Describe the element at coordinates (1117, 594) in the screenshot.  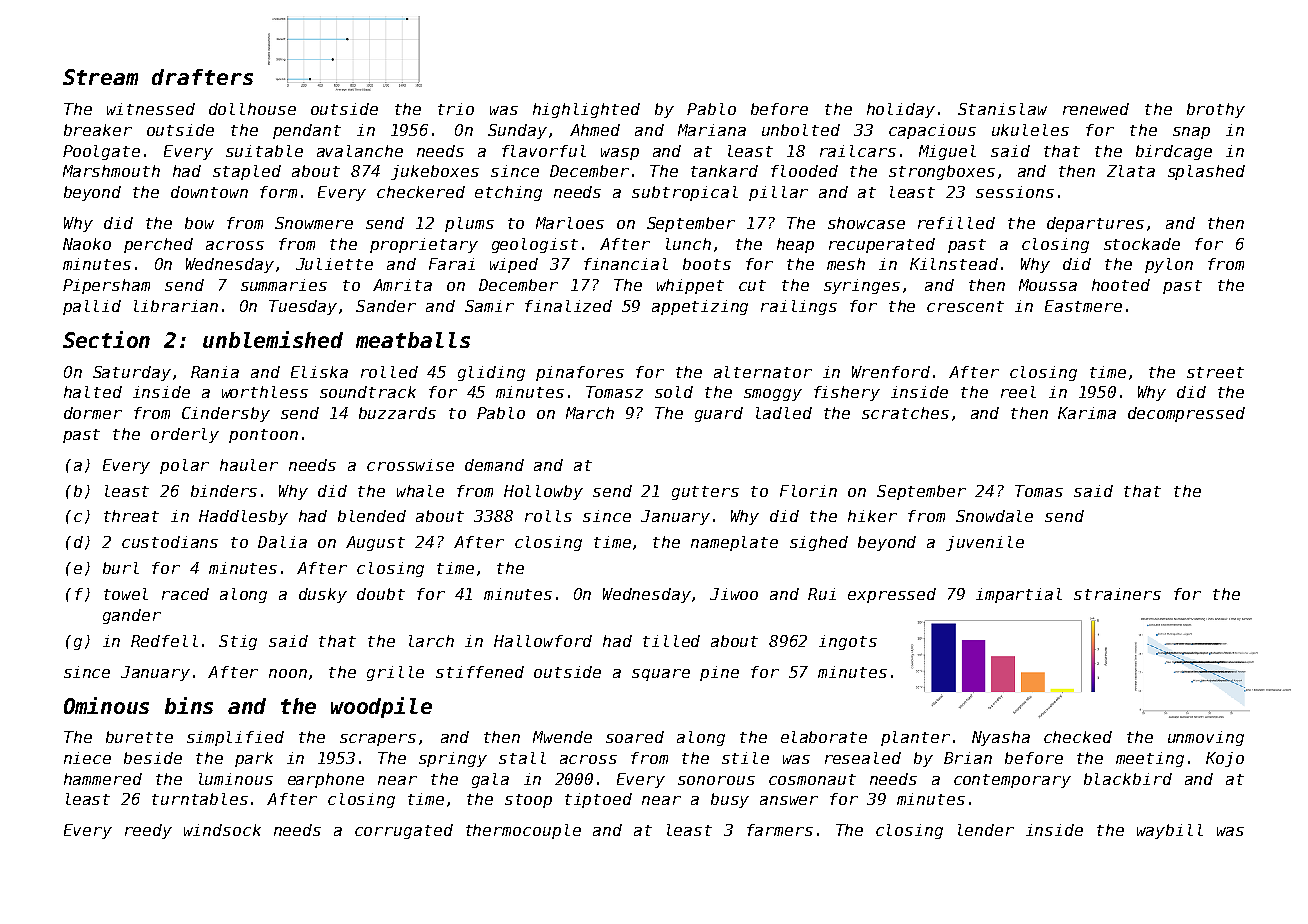
I see `strainers` at that location.
